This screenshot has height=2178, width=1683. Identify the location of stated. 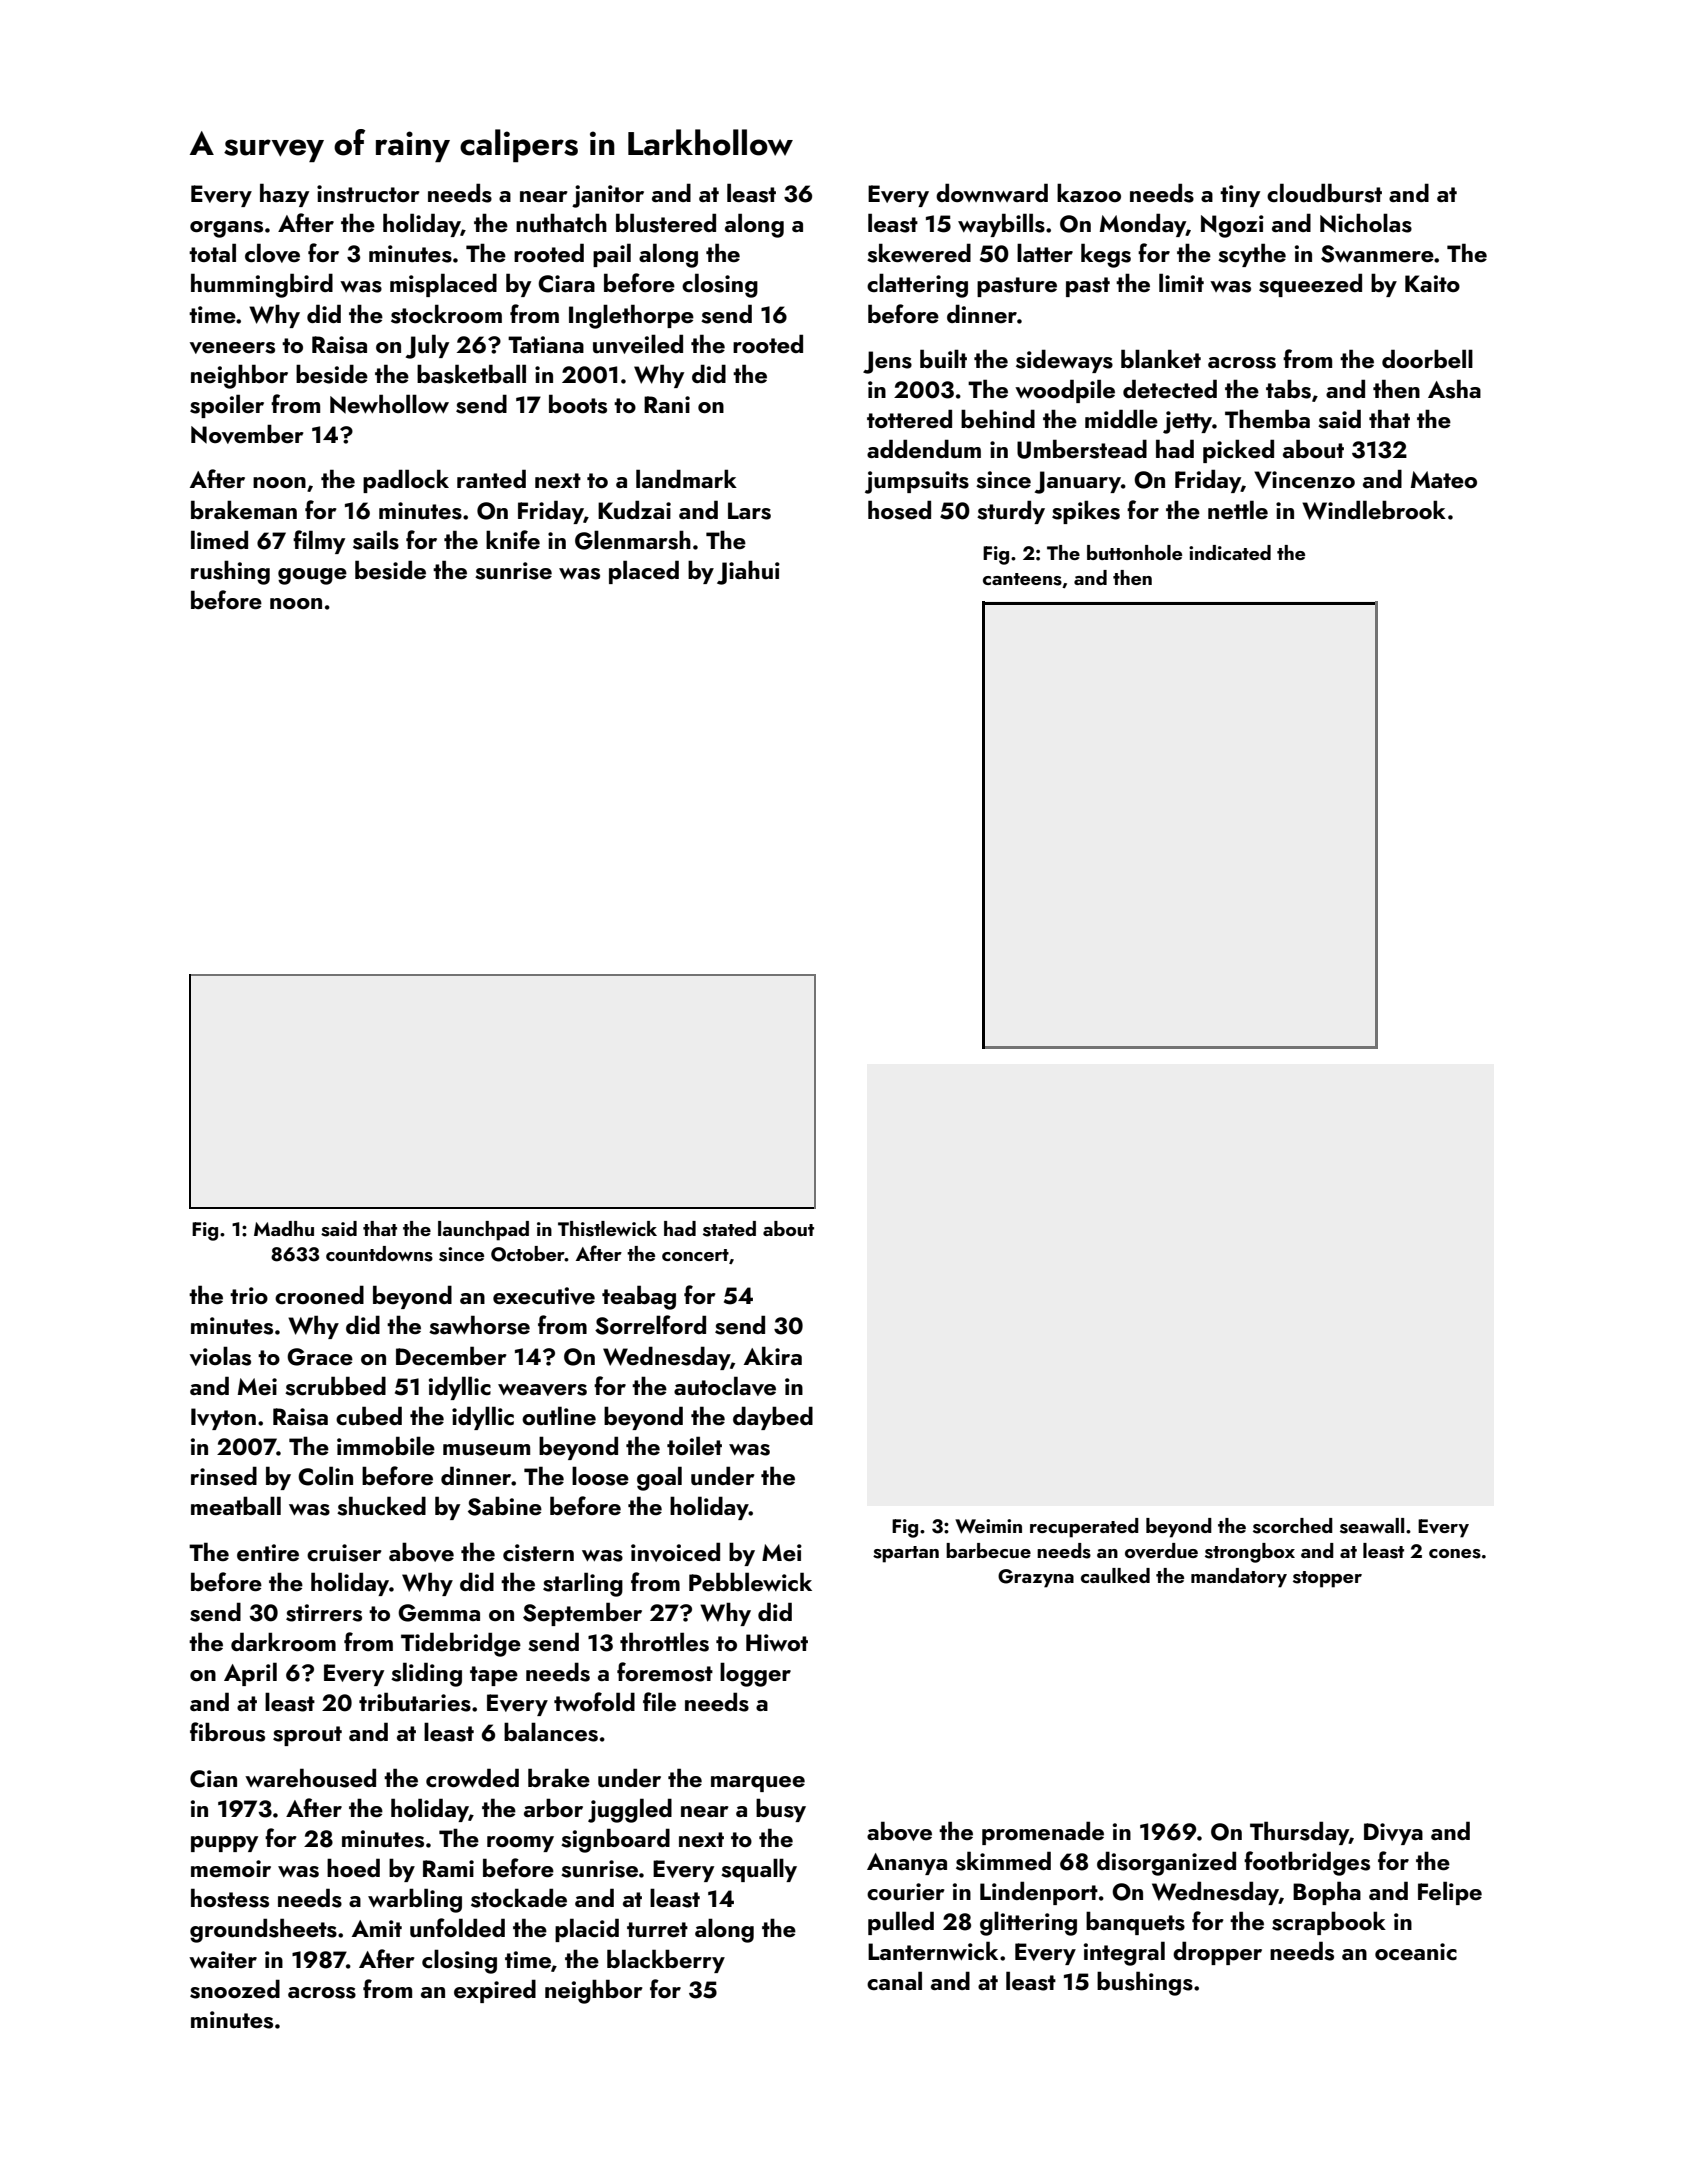
(729, 1229).
